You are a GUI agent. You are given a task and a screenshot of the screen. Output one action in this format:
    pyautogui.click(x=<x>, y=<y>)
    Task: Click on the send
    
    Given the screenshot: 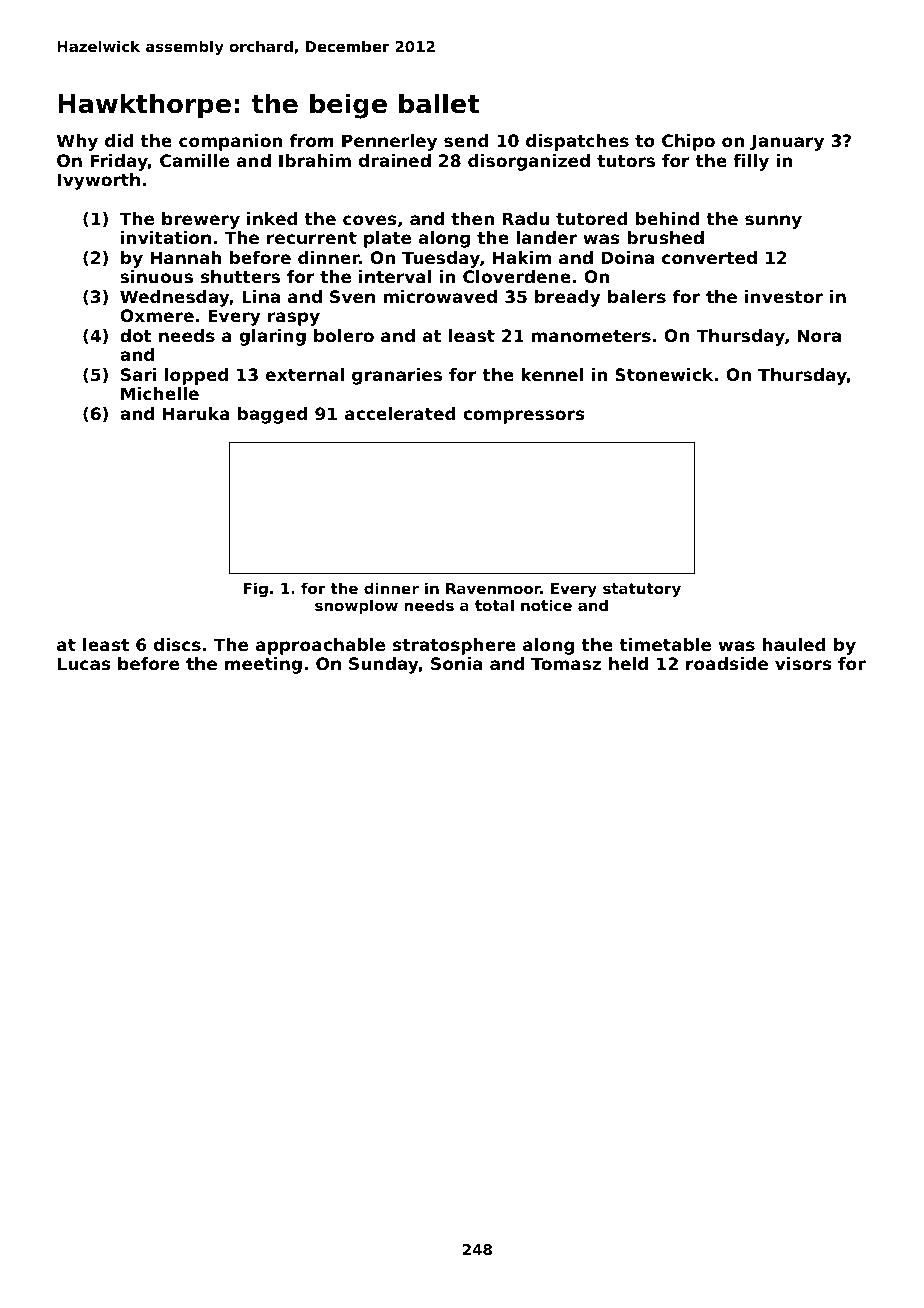 What is the action you would take?
    pyautogui.click(x=466, y=140)
